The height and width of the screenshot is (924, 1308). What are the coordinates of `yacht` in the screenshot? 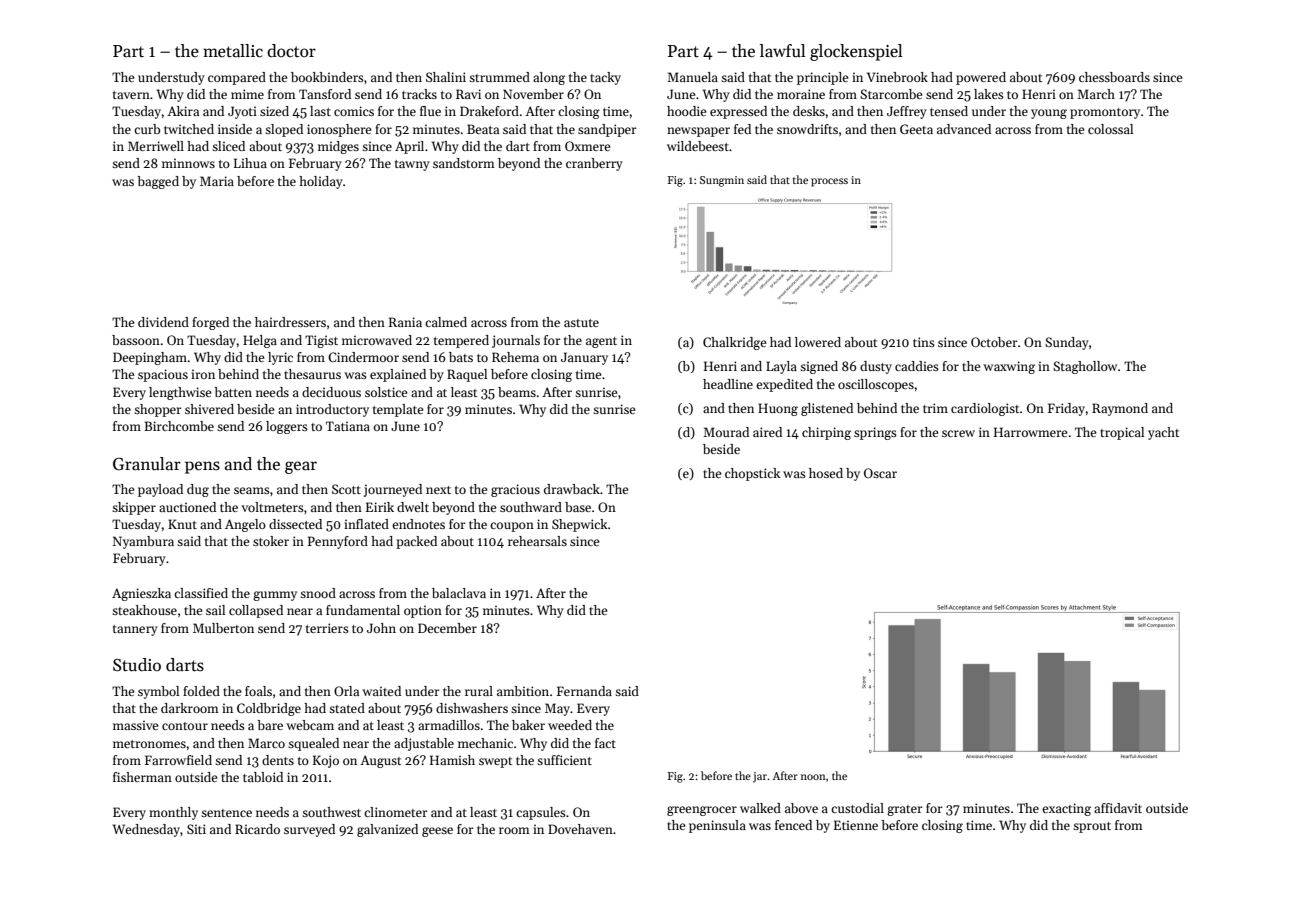 It's located at (1163, 433).
